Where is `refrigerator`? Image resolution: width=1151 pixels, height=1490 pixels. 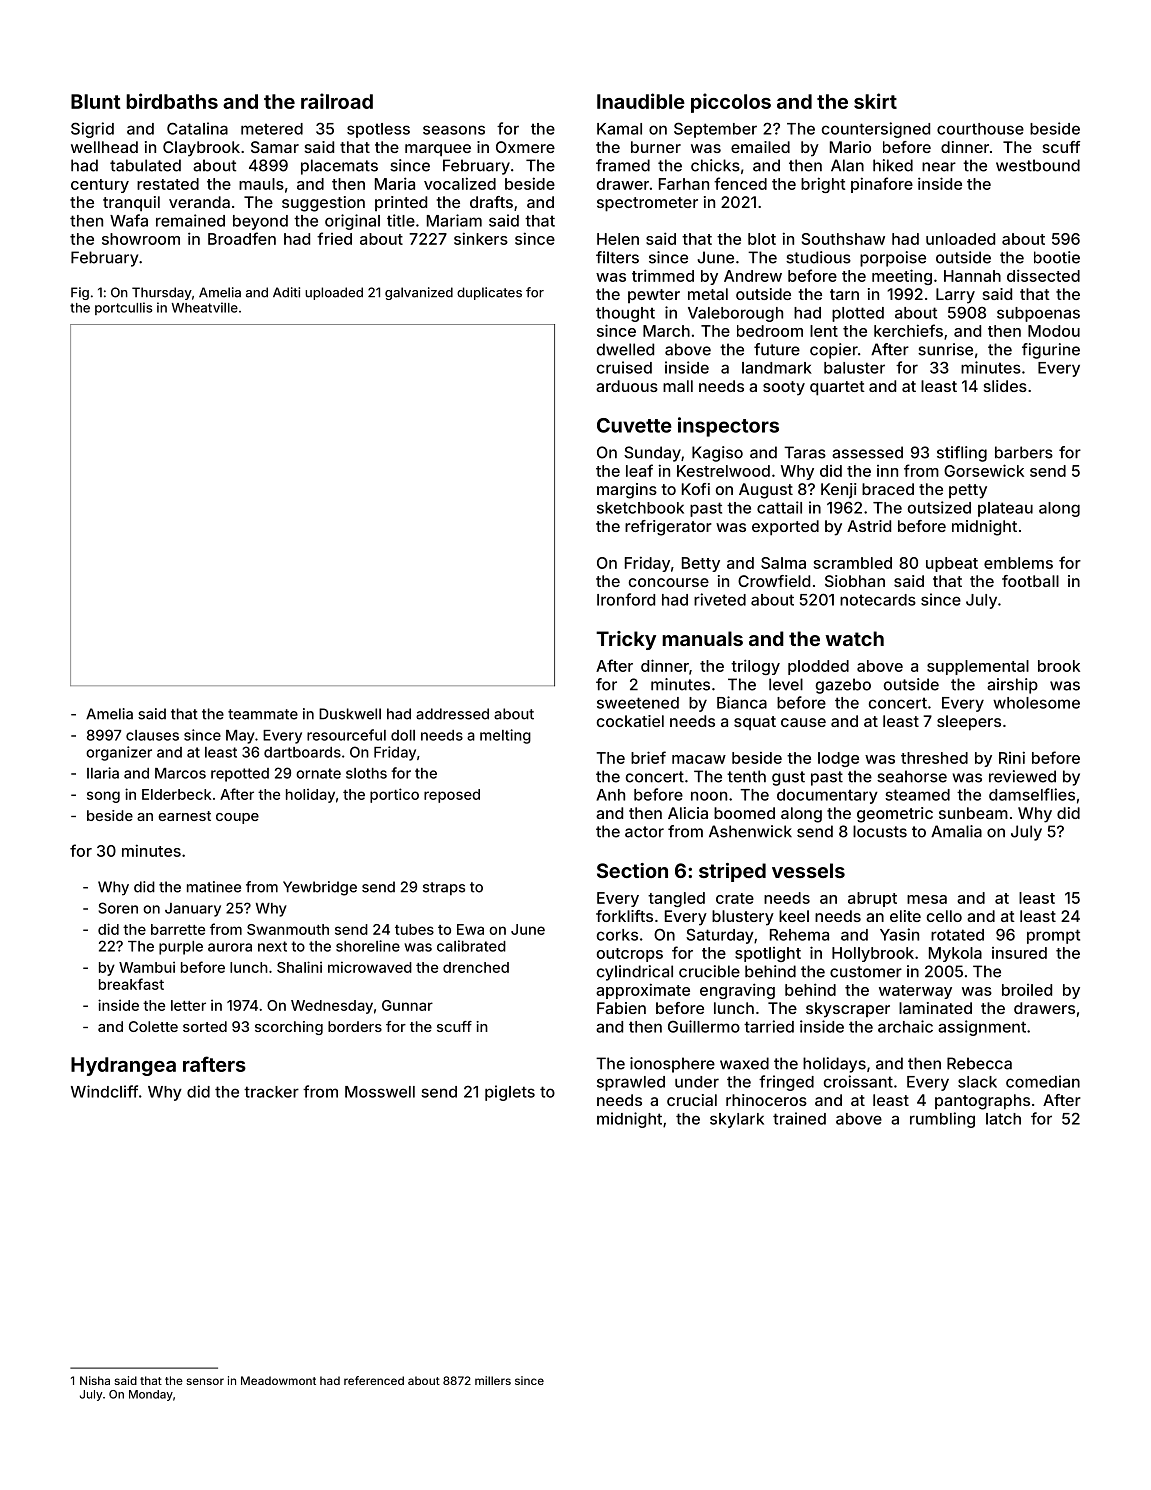
refrigerator is located at coordinates (668, 528).
